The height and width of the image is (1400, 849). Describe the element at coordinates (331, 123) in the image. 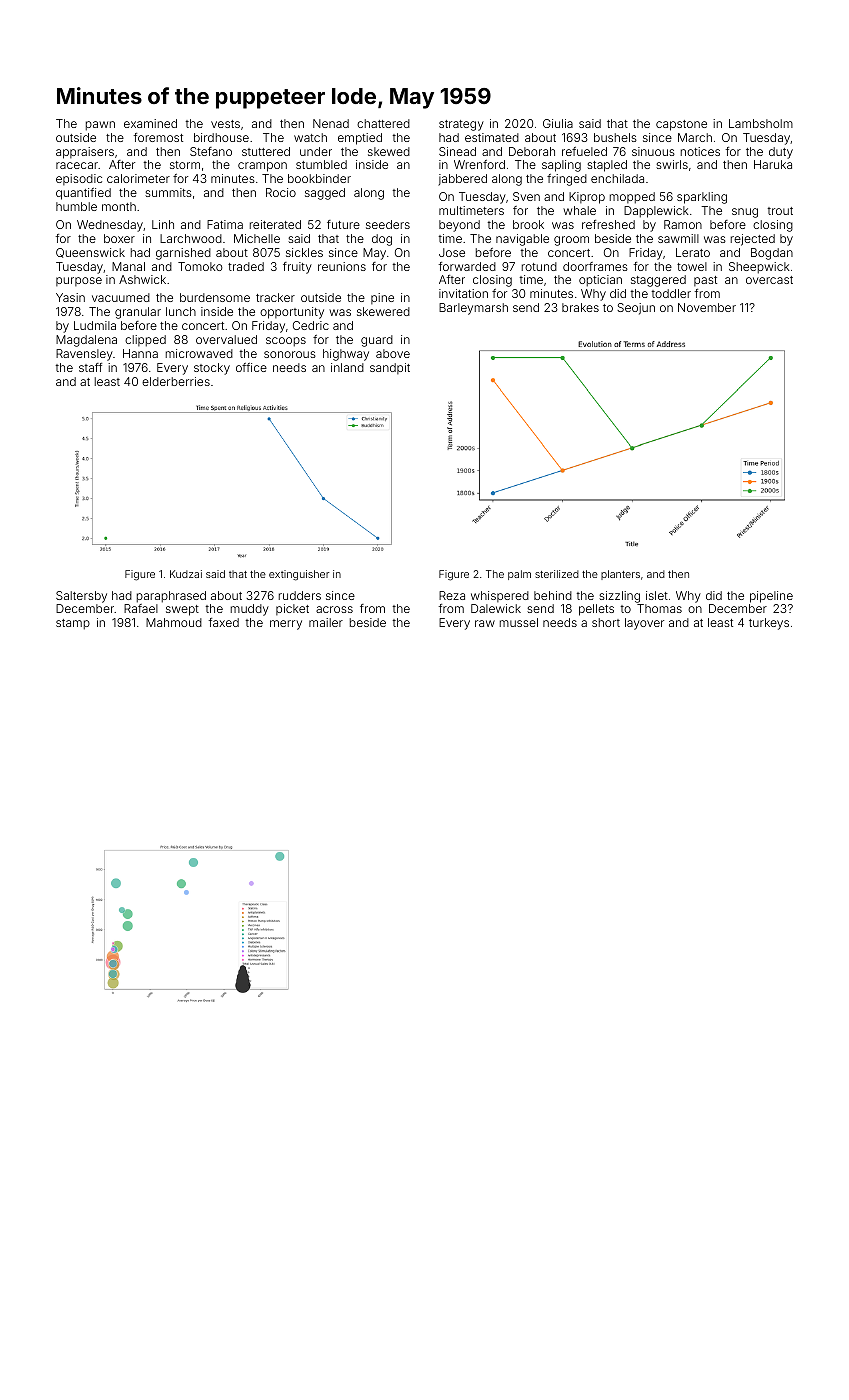

I see `Nenad` at that location.
